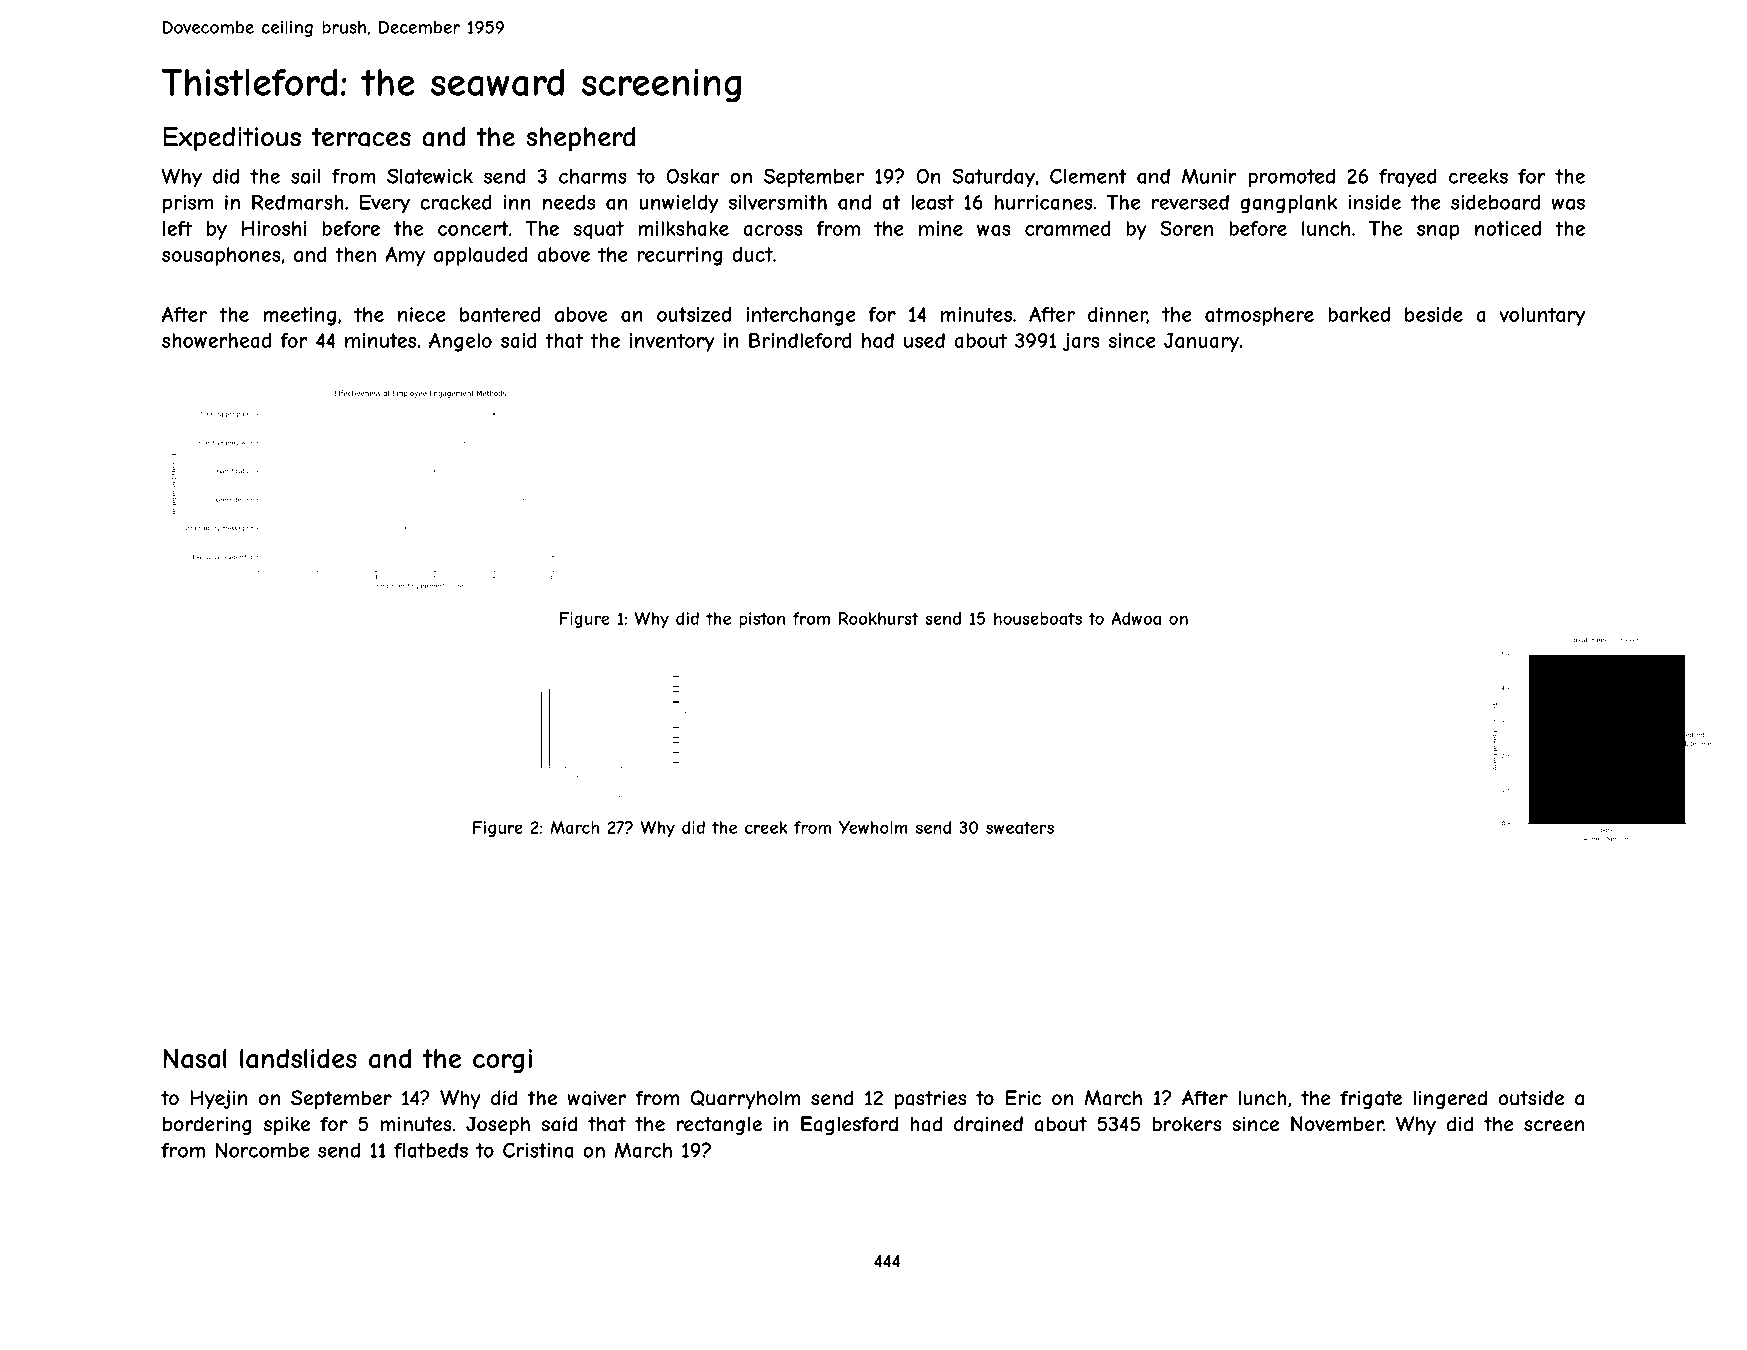 This image has width=1747, height=1350. Describe the element at coordinates (456, 202) in the image. I see `cracked` at that location.
